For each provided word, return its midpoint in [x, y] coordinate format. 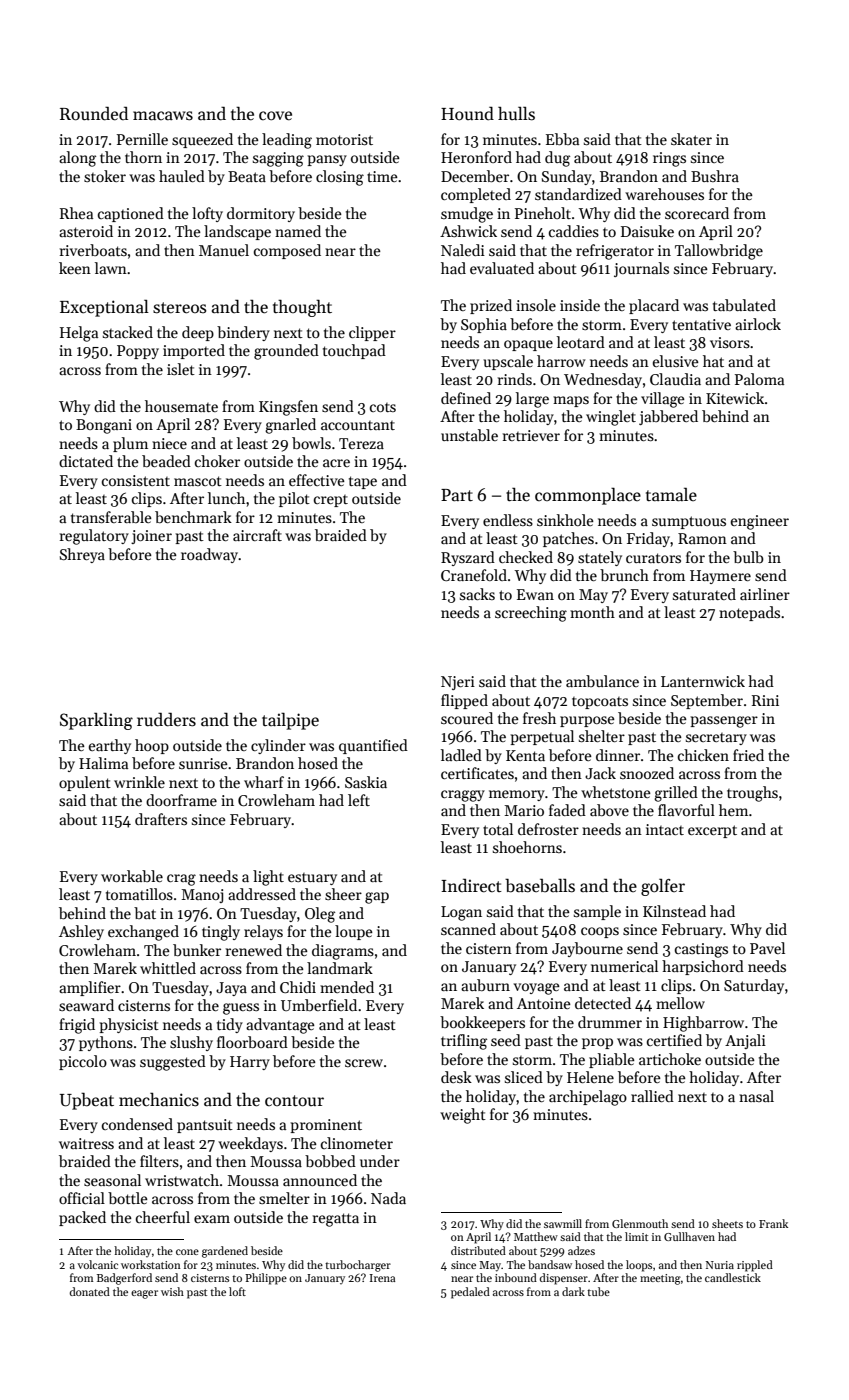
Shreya [82, 555]
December [475, 176]
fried [748, 755]
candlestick [733, 1277]
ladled [461, 755]
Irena [382, 1278]
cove [275, 116]
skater [691, 139]
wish [172, 1291]
